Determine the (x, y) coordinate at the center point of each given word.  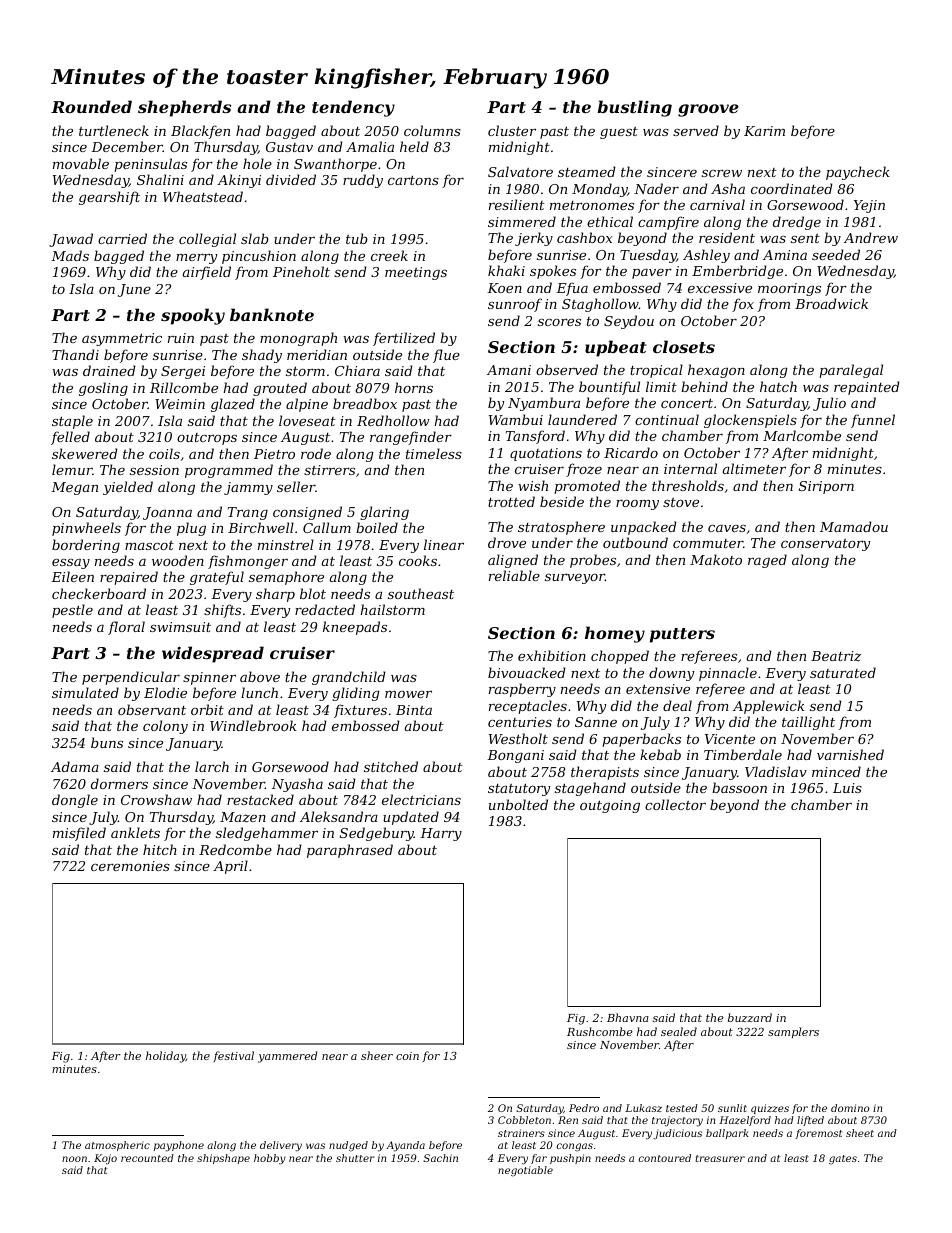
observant (152, 709)
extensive (658, 689)
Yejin (869, 206)
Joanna (167, 513)
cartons (413, 180)
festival (233, 1056)
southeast (421, 593)
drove (507, 542)
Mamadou (854, 526)
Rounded (91, 106)
